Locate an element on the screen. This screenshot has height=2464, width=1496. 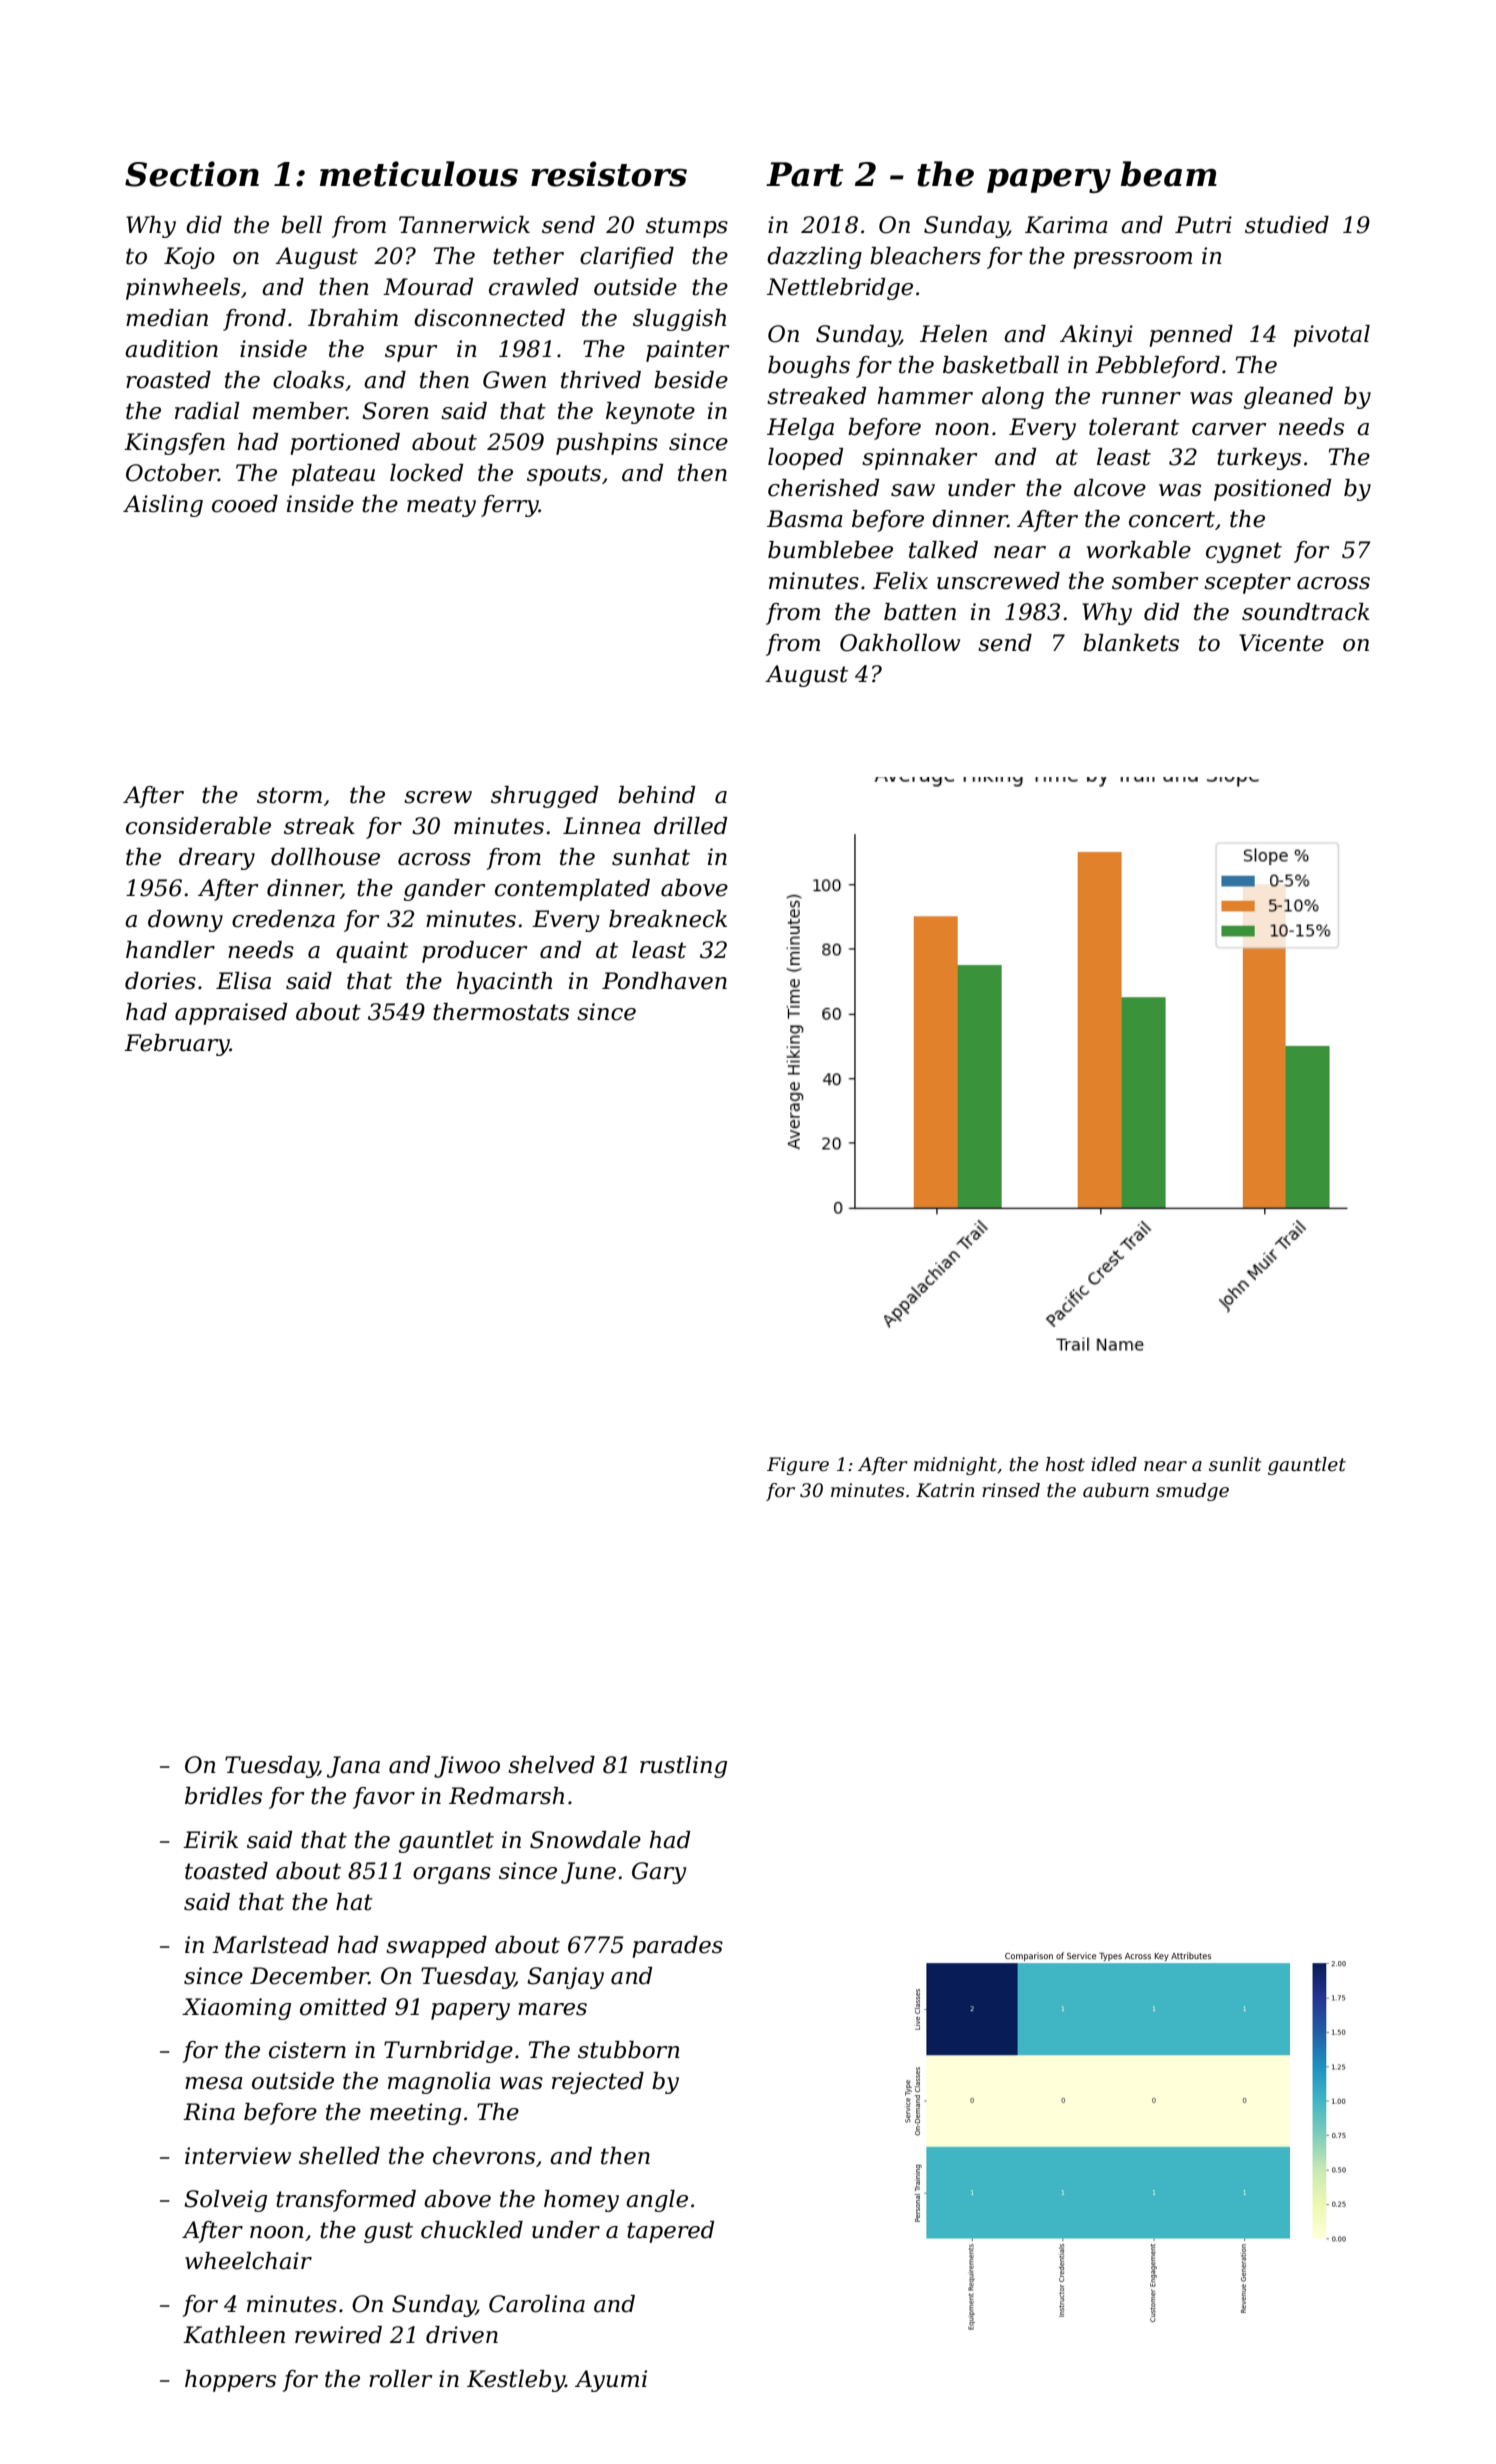
beam is located at coordinates (1169, 174).
